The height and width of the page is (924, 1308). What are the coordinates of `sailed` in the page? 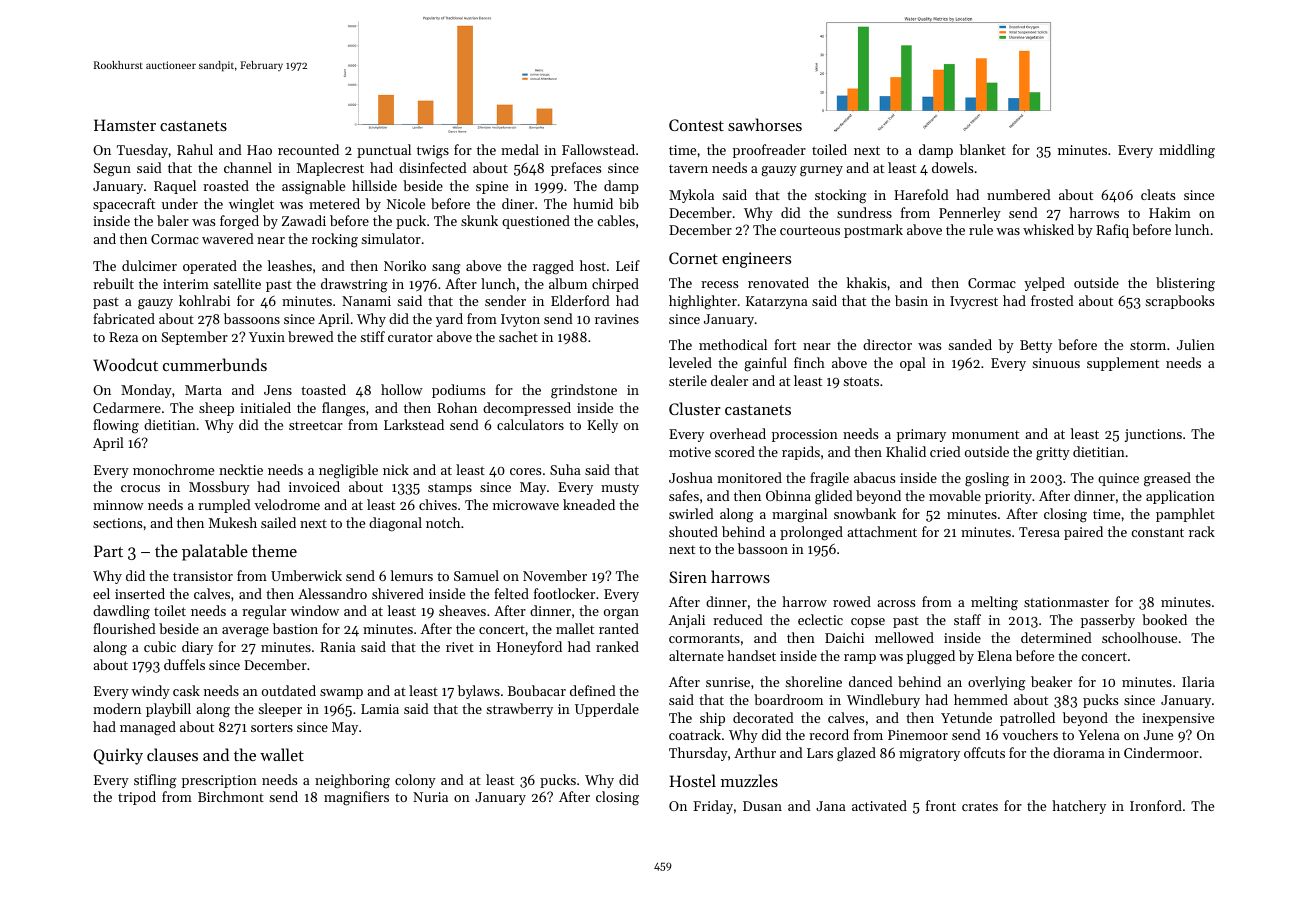 It's located at (278, 522).
